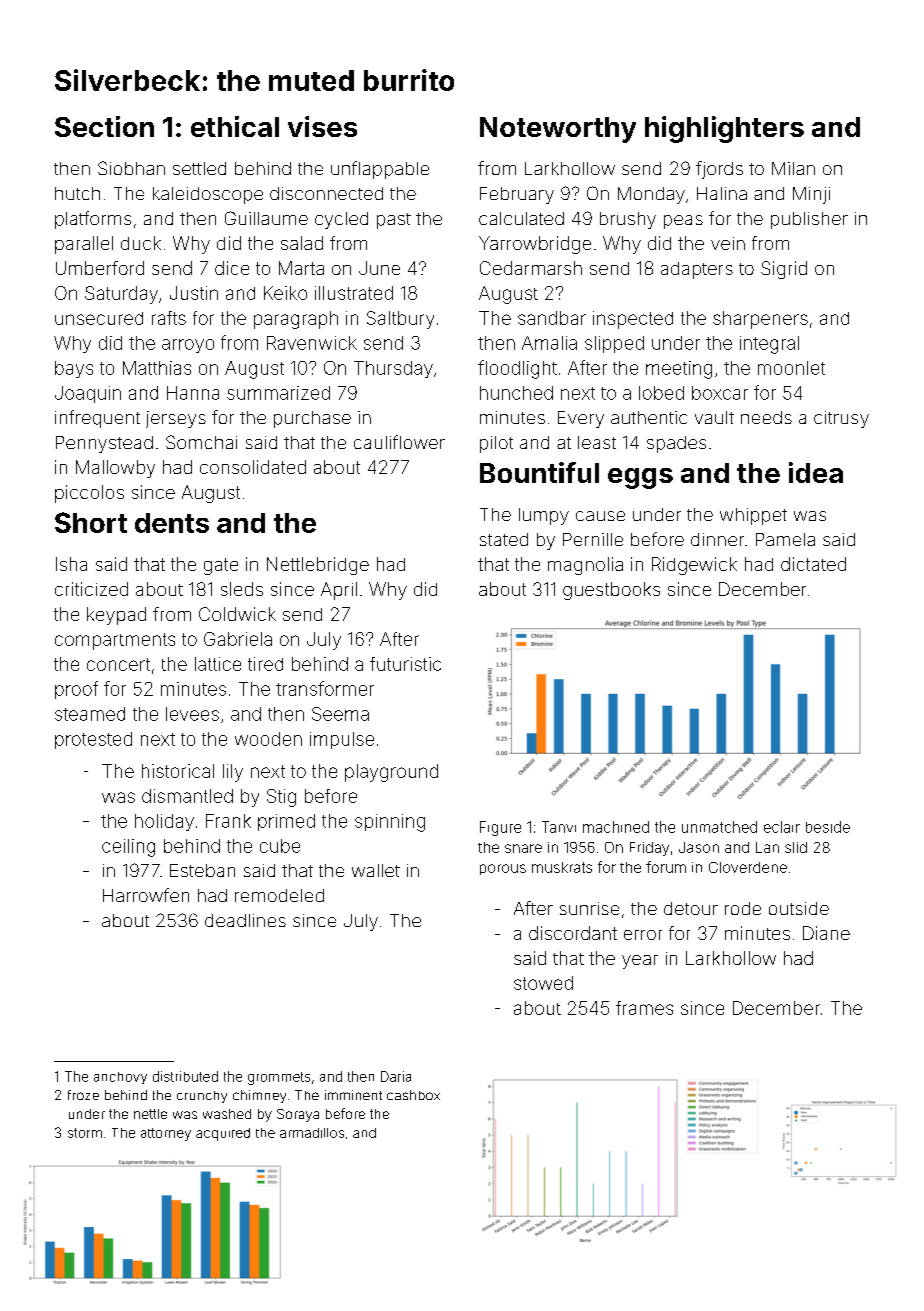  I want to click on storm, so click(85, 1133).
